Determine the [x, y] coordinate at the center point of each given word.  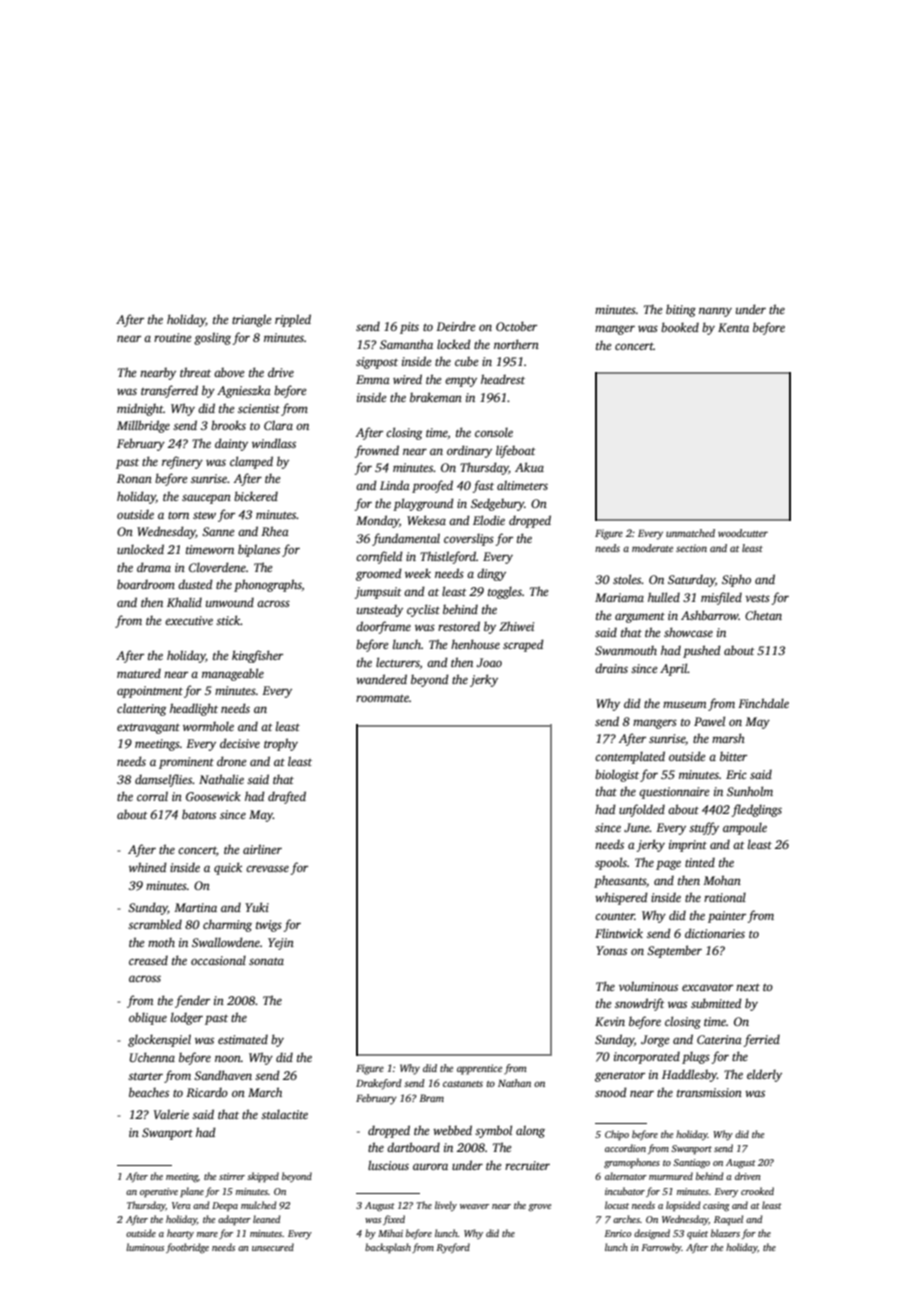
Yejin [281, 944]
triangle [251, 320]
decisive [240, 743]
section [691, 548]
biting [681, 310]
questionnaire [674, 793]
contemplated [630, 757]
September [674, 951]
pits [409, 328]
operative [159, 1192]
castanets [463, 1084]
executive [189, 620]
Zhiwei [516, 626]
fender [192, 1001]
